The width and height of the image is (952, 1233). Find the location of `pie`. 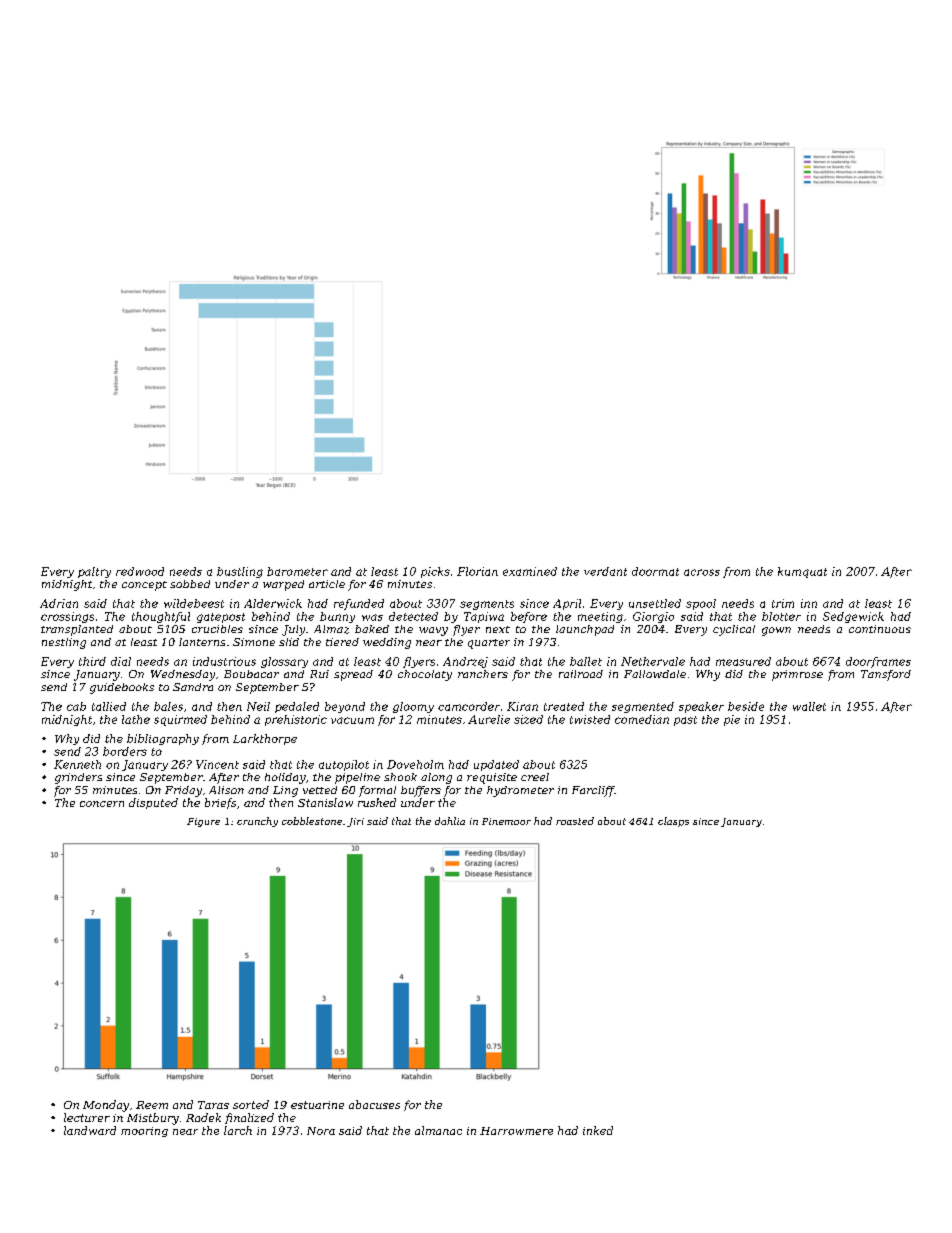

pie is located at coordinates (732, 720).
